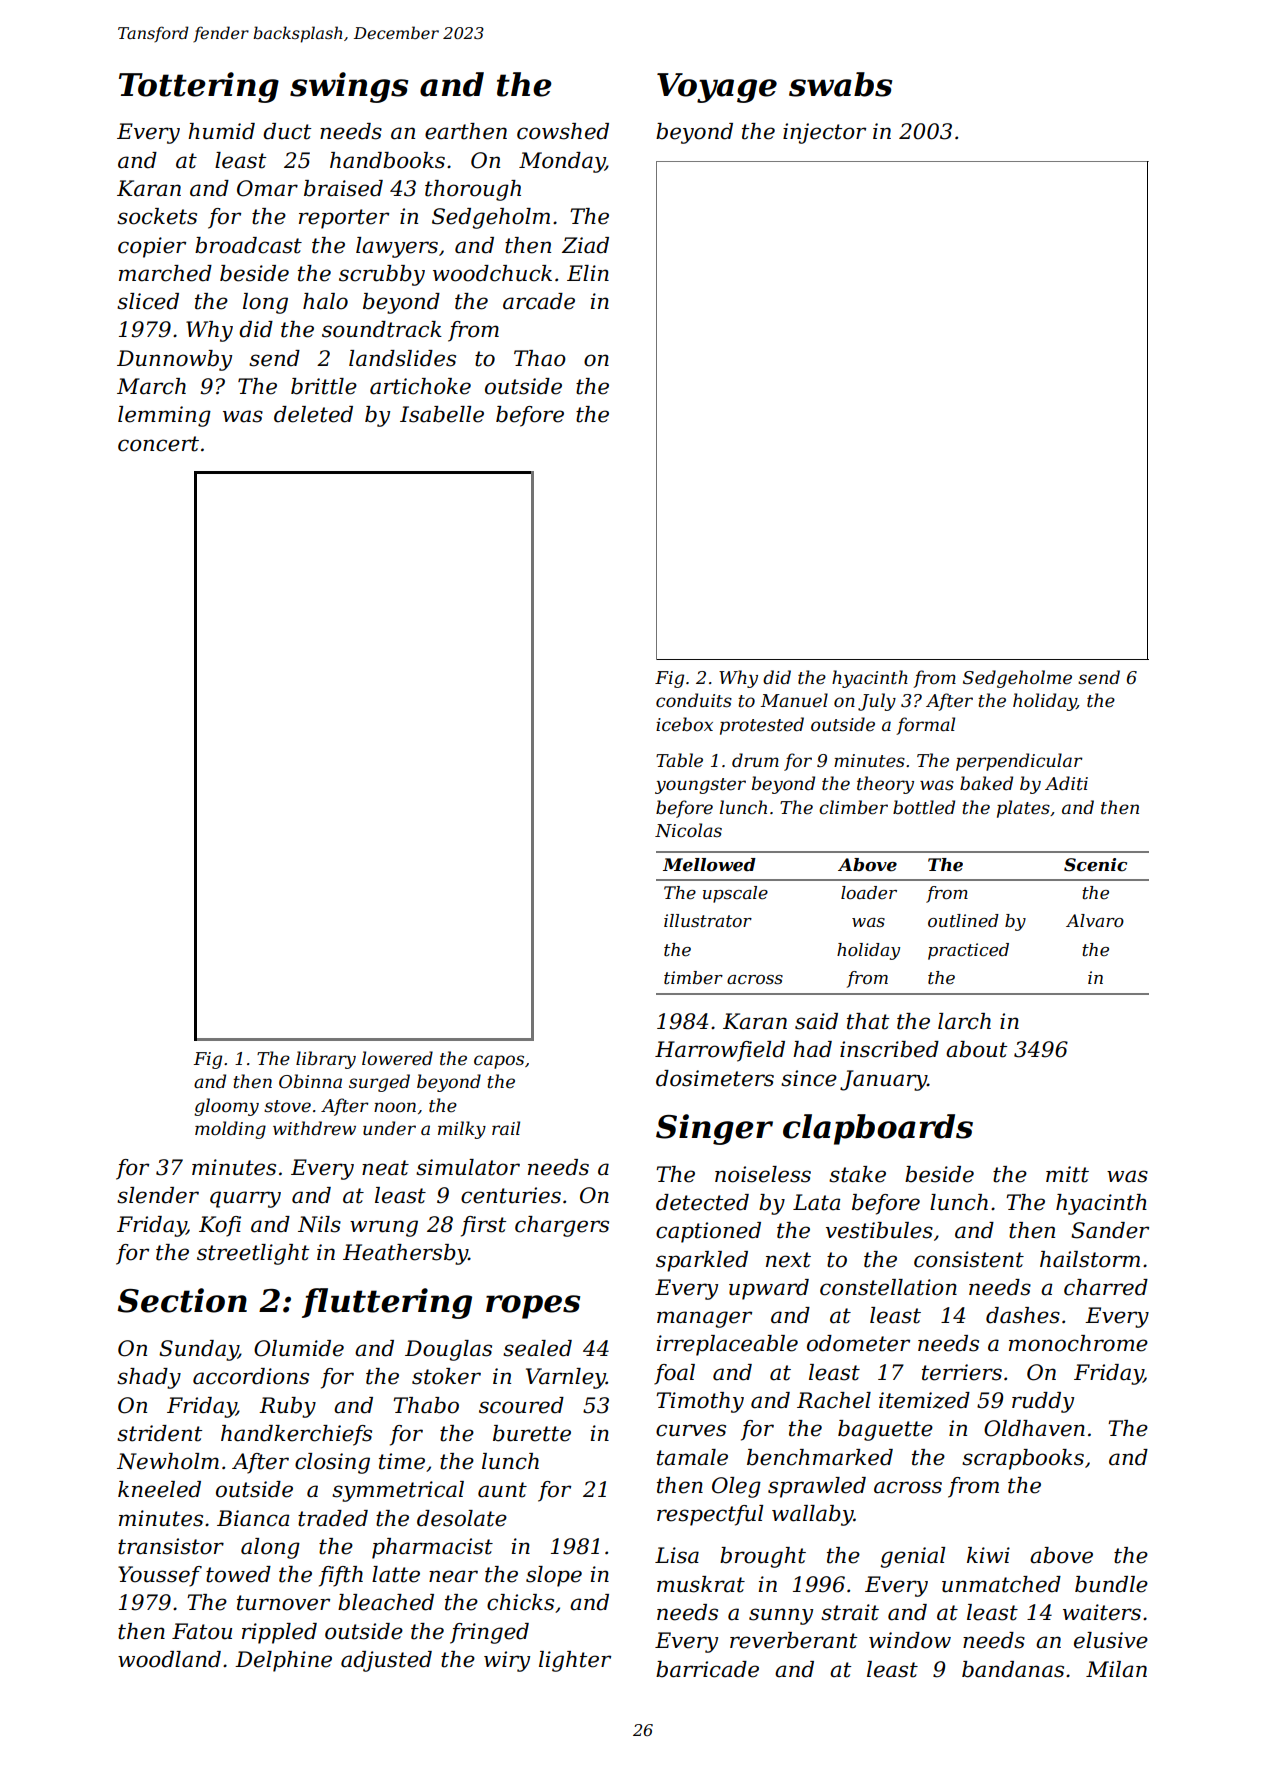  Describe the element at coordinates (925, 726) in the screenshot. I see `formal` at that location.
